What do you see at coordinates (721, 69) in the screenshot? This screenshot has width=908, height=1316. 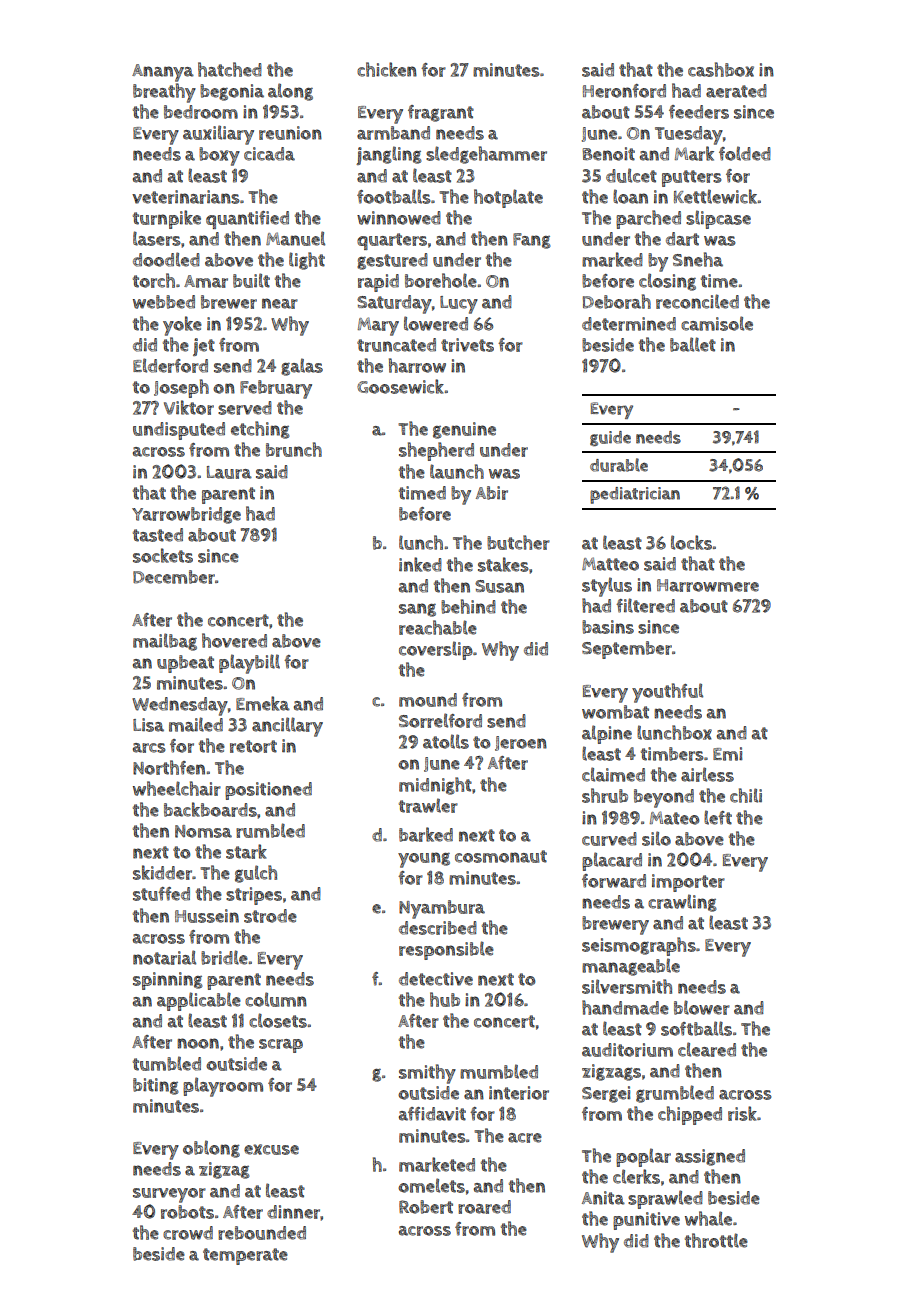 I see `cashbox` at bounding box center [721, 69].
